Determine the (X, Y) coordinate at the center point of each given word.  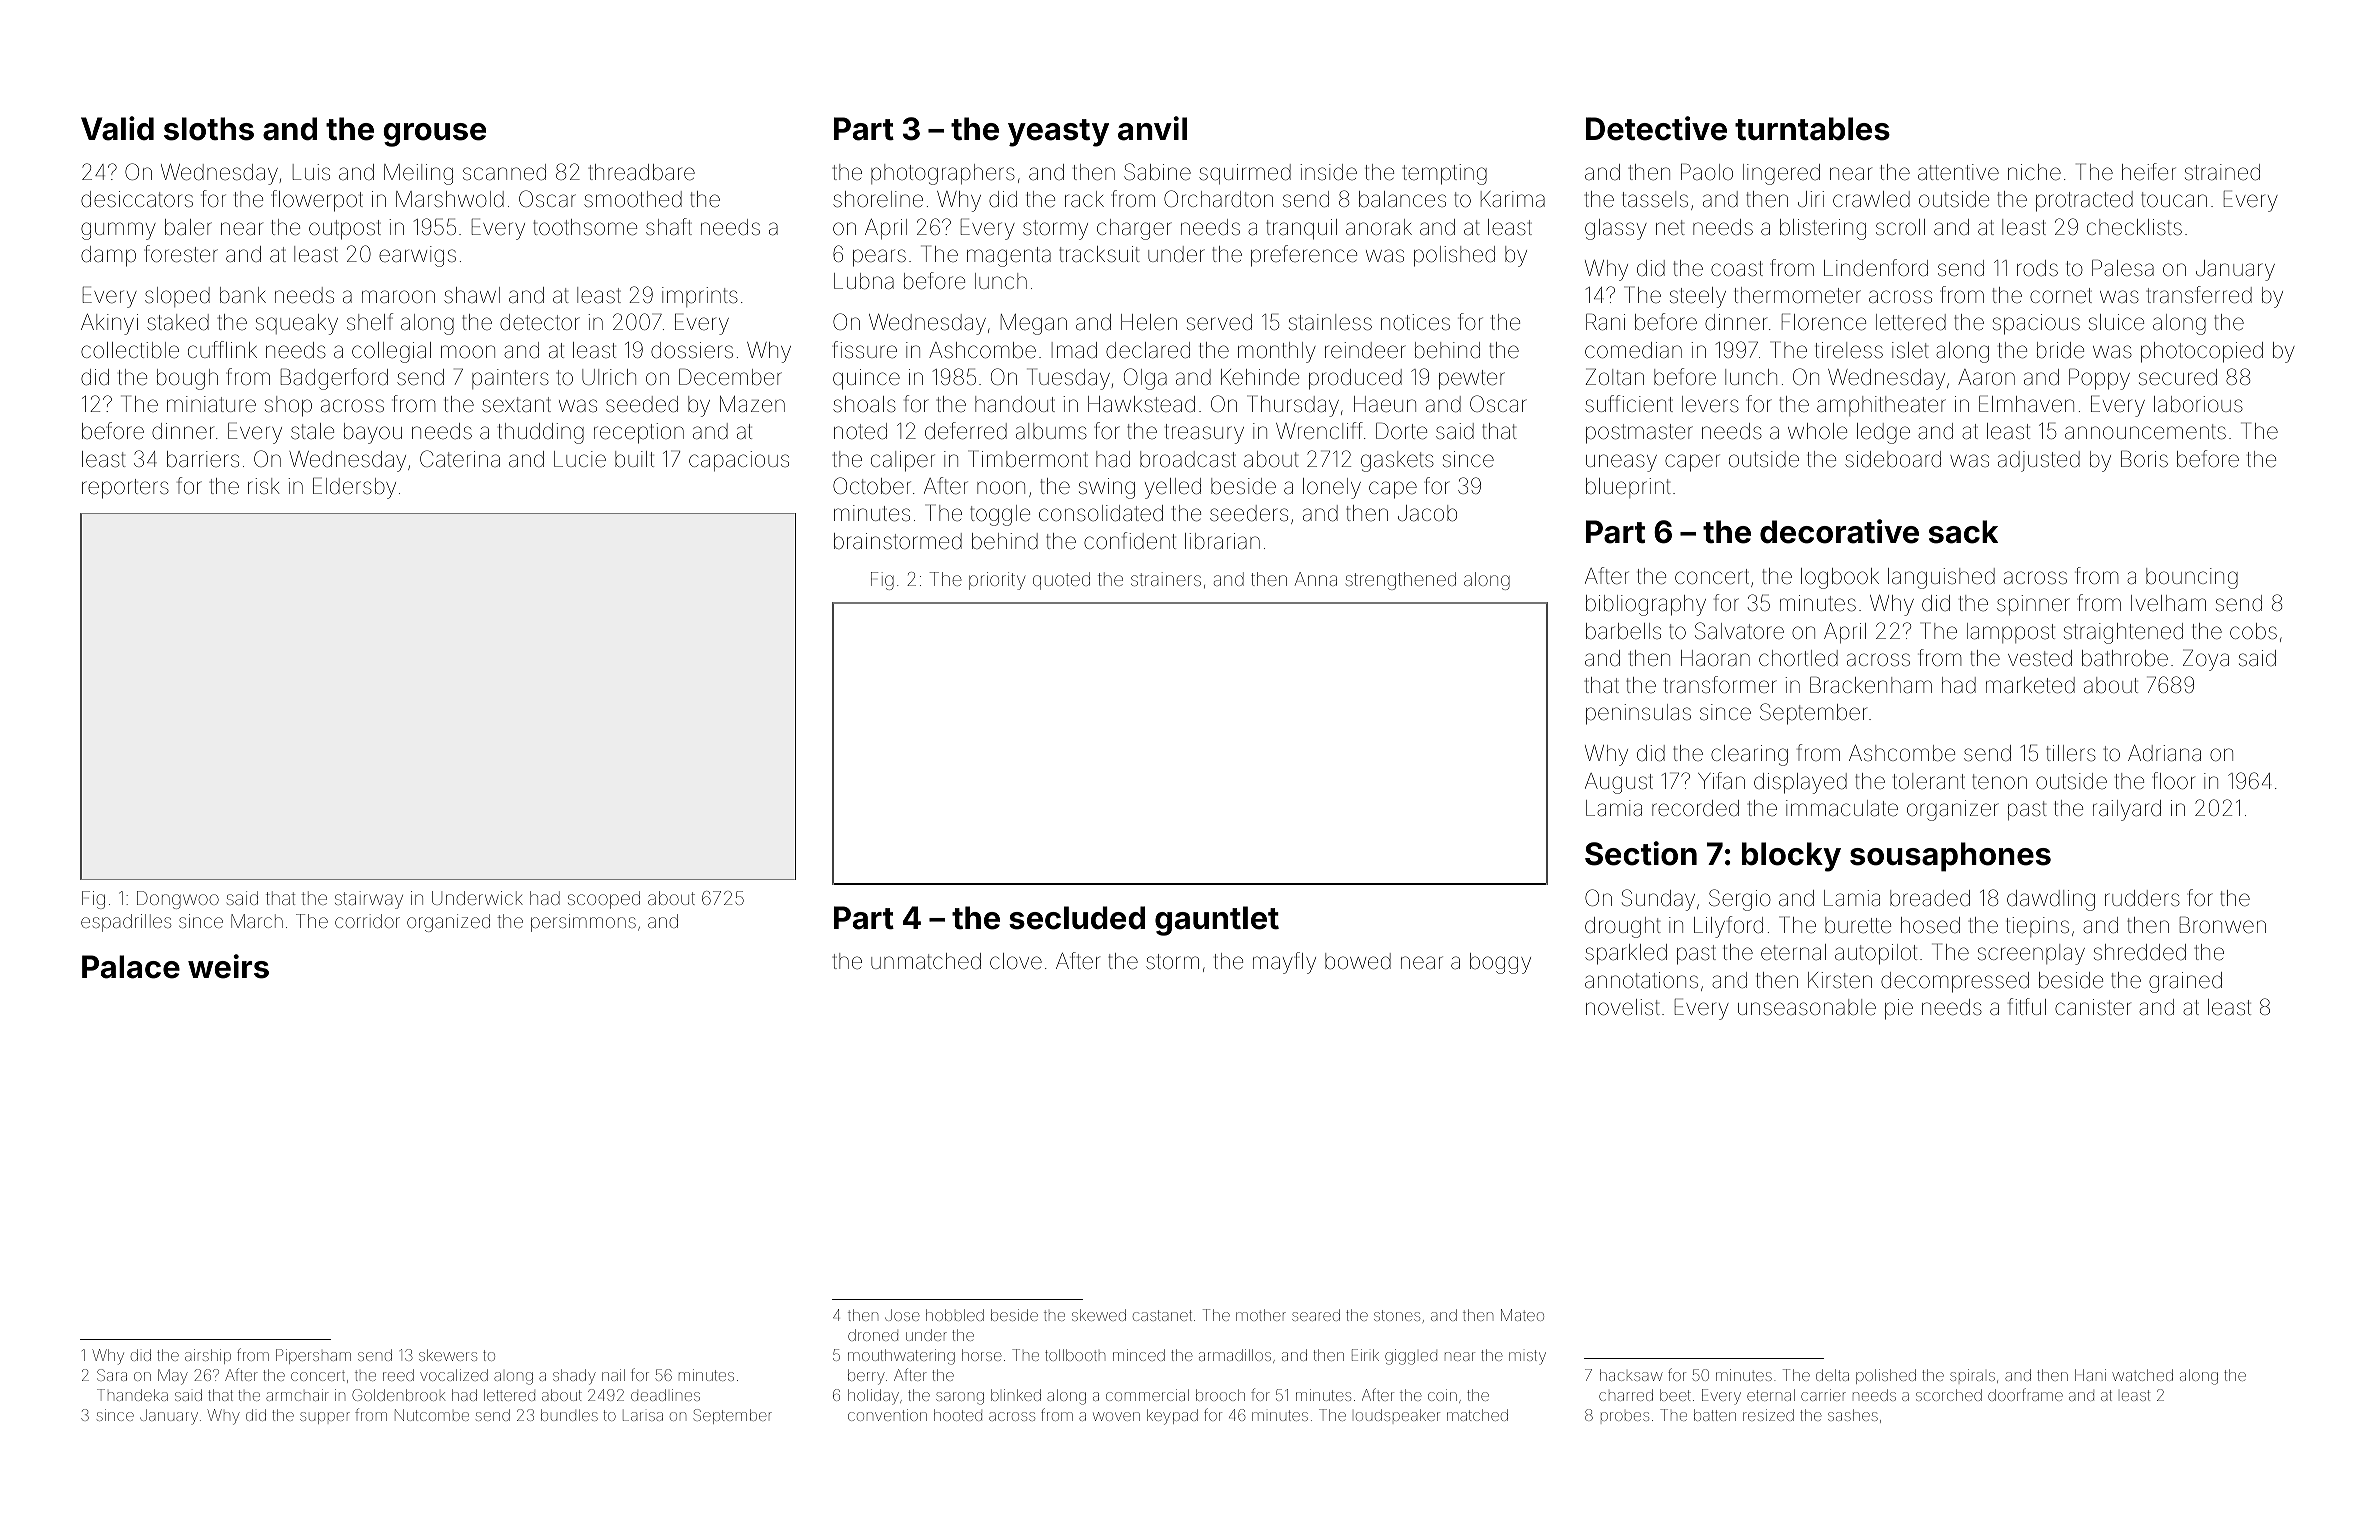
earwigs (417, 256)
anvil (1152, 128)
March (257, 921)
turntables (1812, 129)
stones (1397, 1315)
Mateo (1522, 1315)
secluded (1077, 918)
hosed (1930, 925)
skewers (448, 1355)
